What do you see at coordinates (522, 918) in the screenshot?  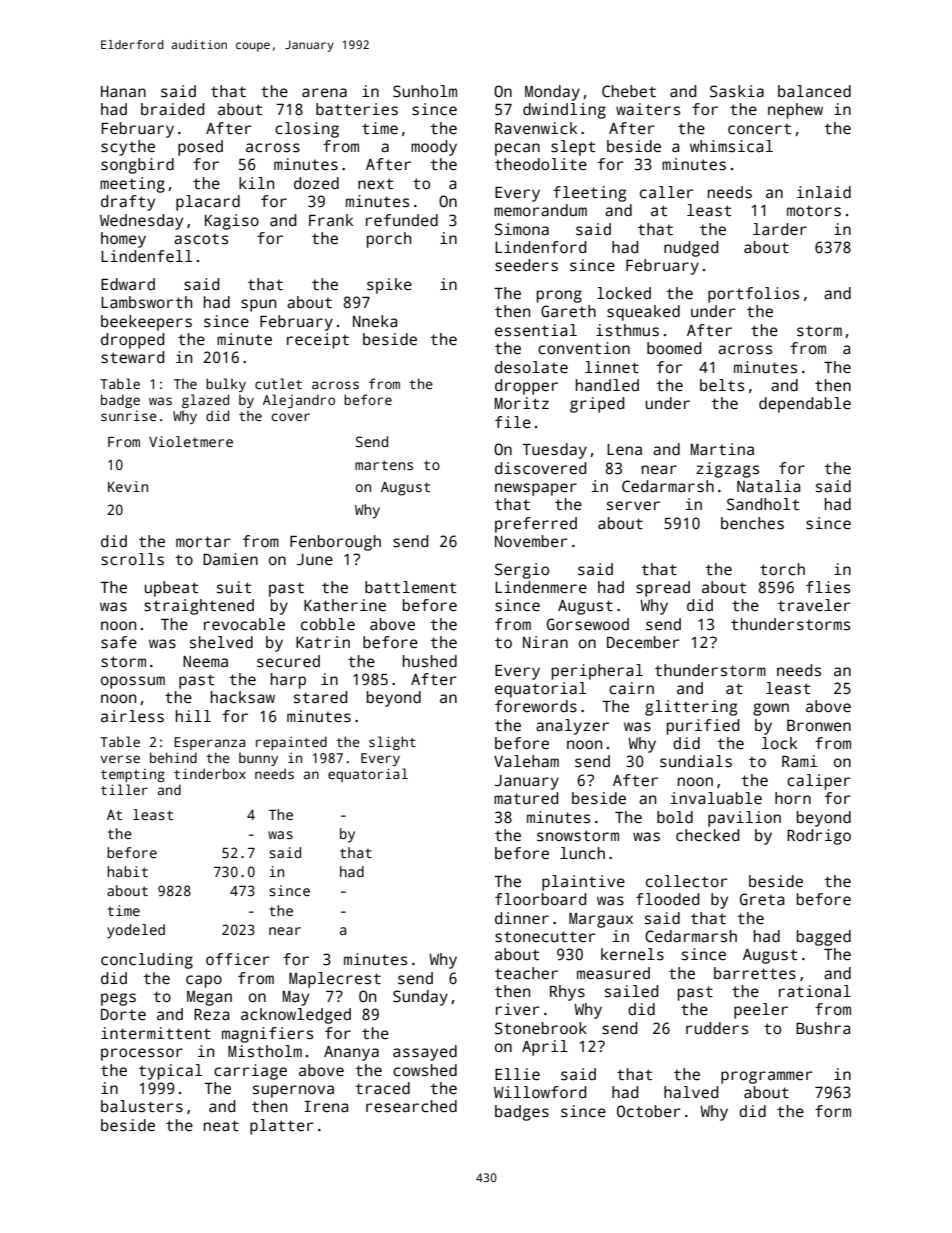 I see `dinner` at bounding box center [522, 918].
